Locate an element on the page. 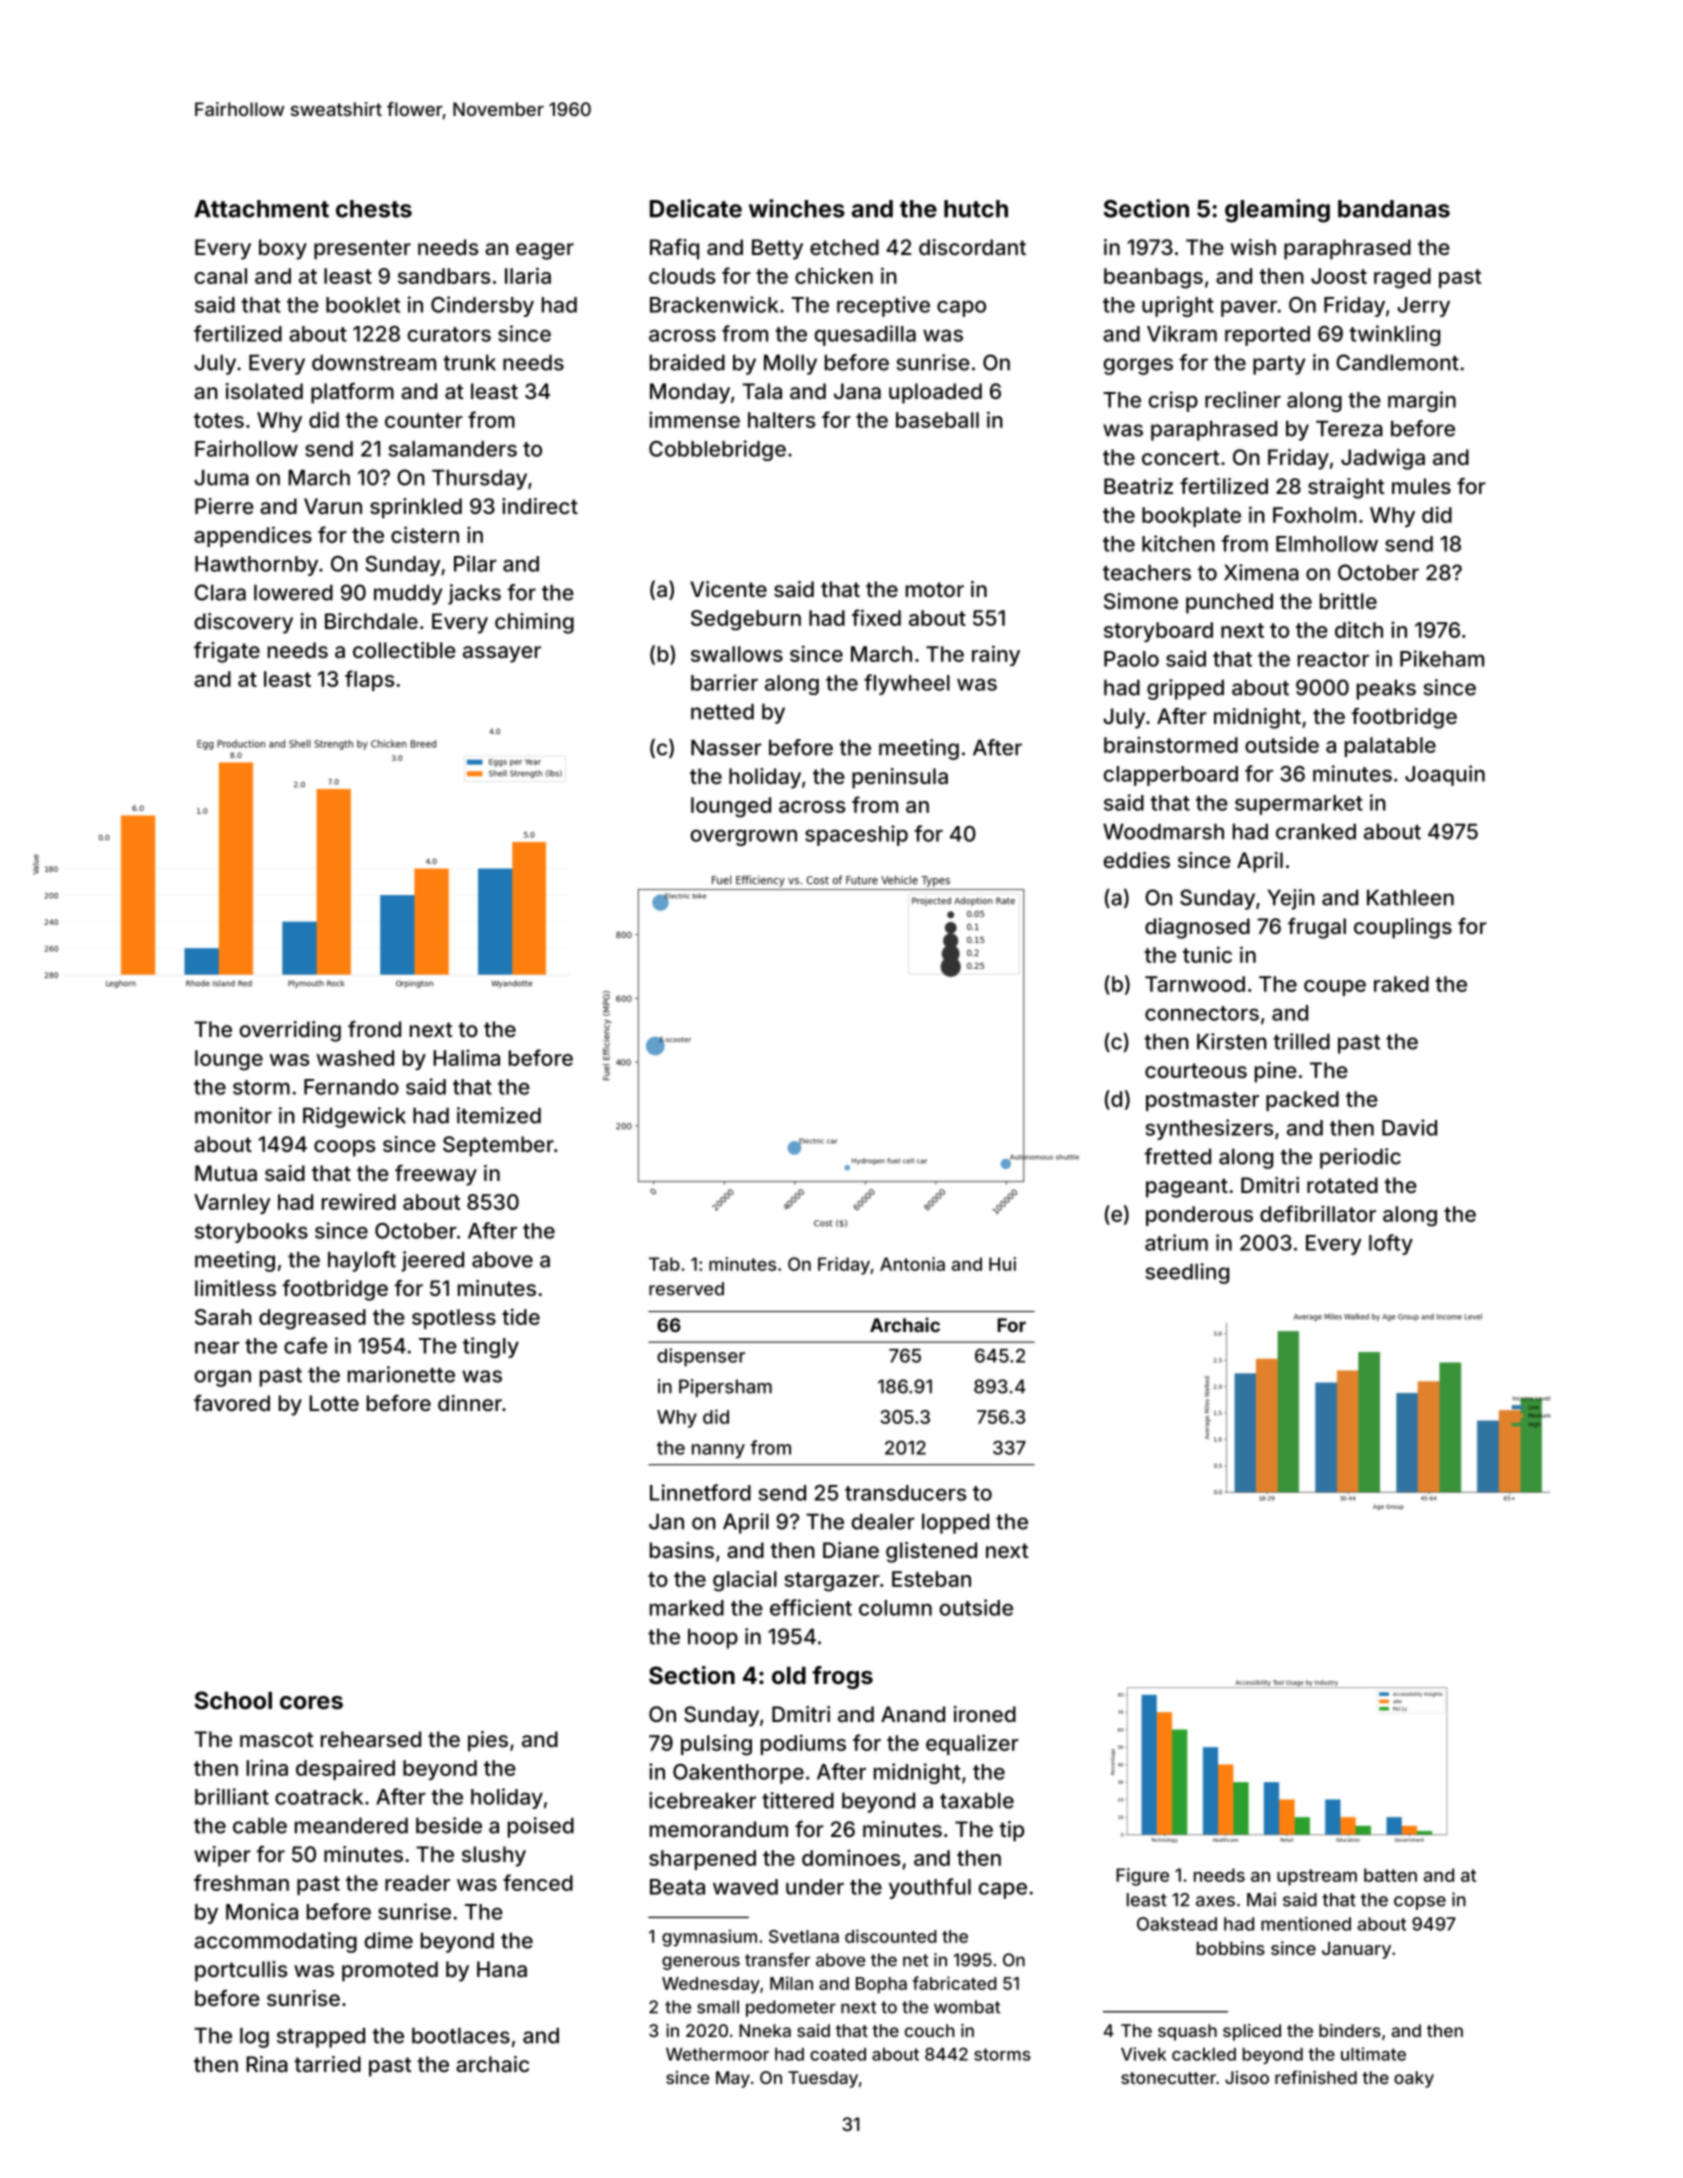 Image resolution: width=1683 pixels, height=2178 pixels. hutch is located at coordinates (976, 209).
